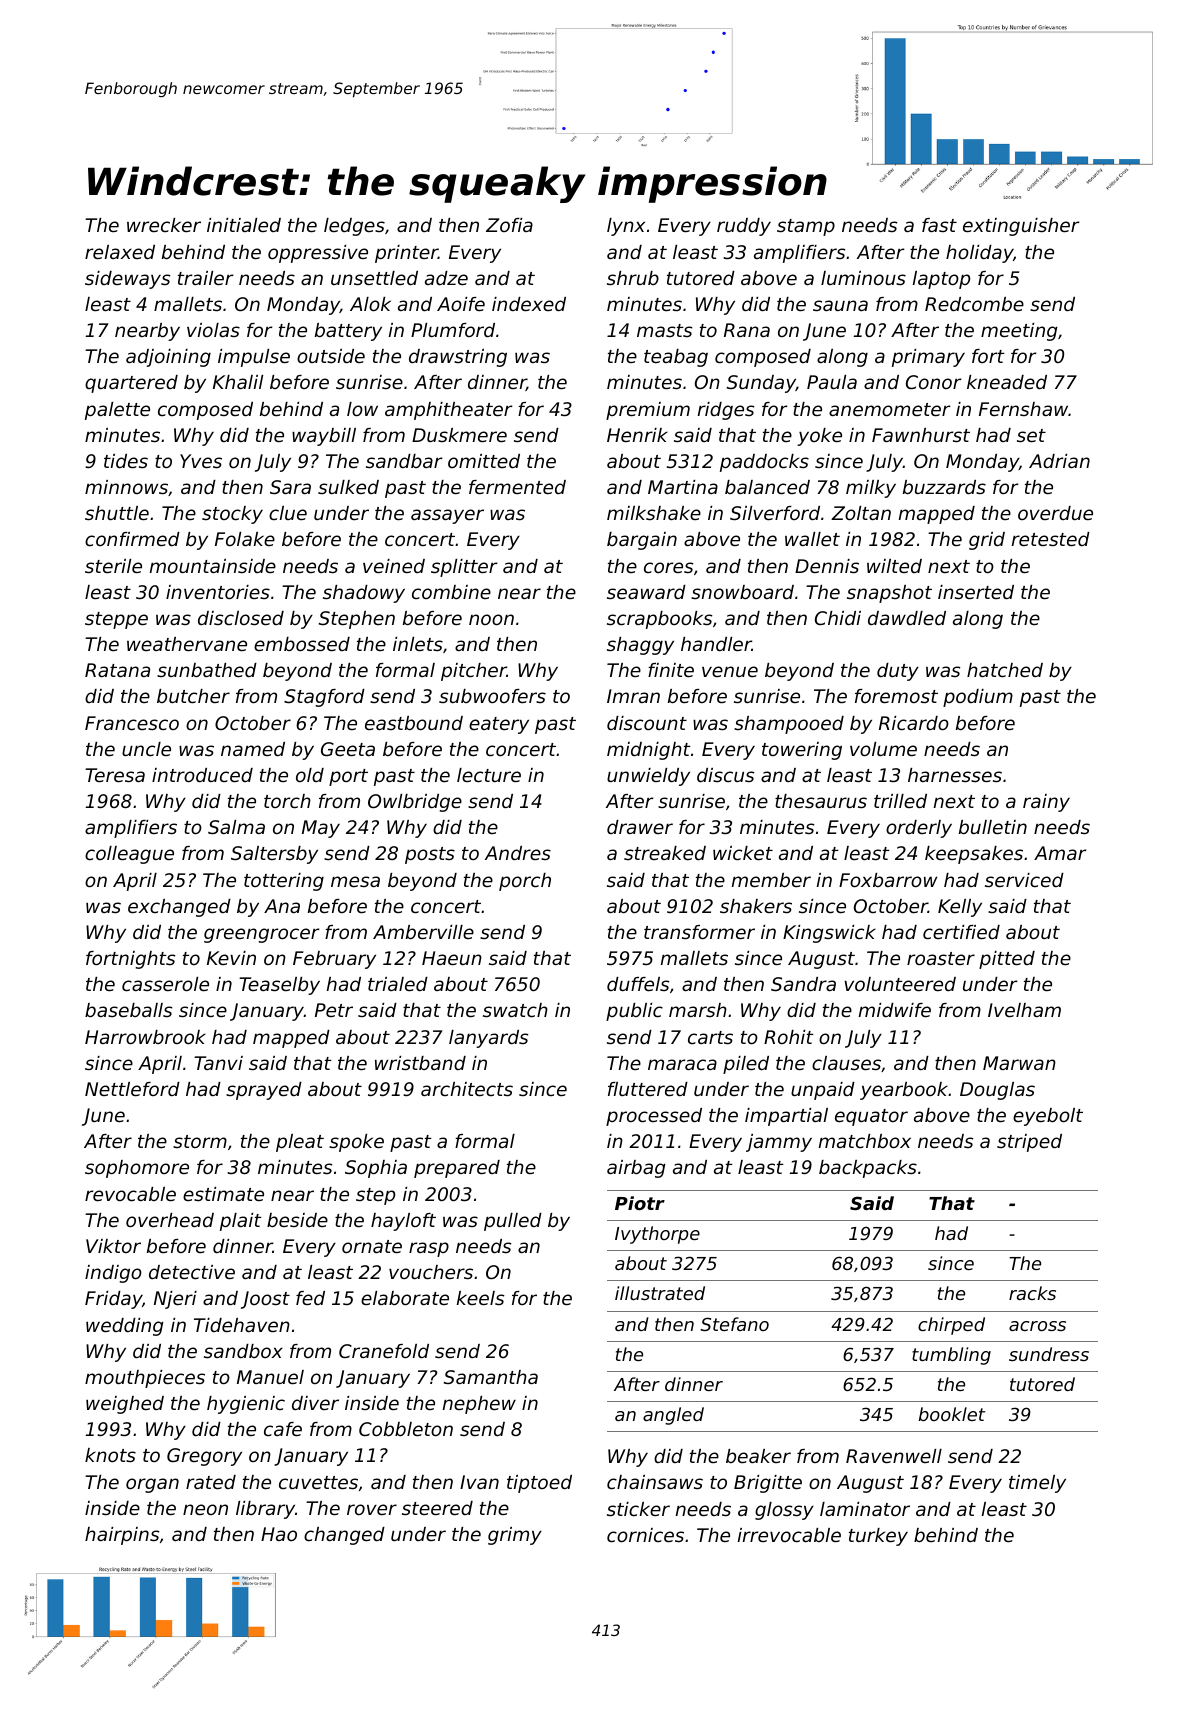  Describe the element at coordinates (1046, 803) in the screenshot. I see `rainy` at that location.
